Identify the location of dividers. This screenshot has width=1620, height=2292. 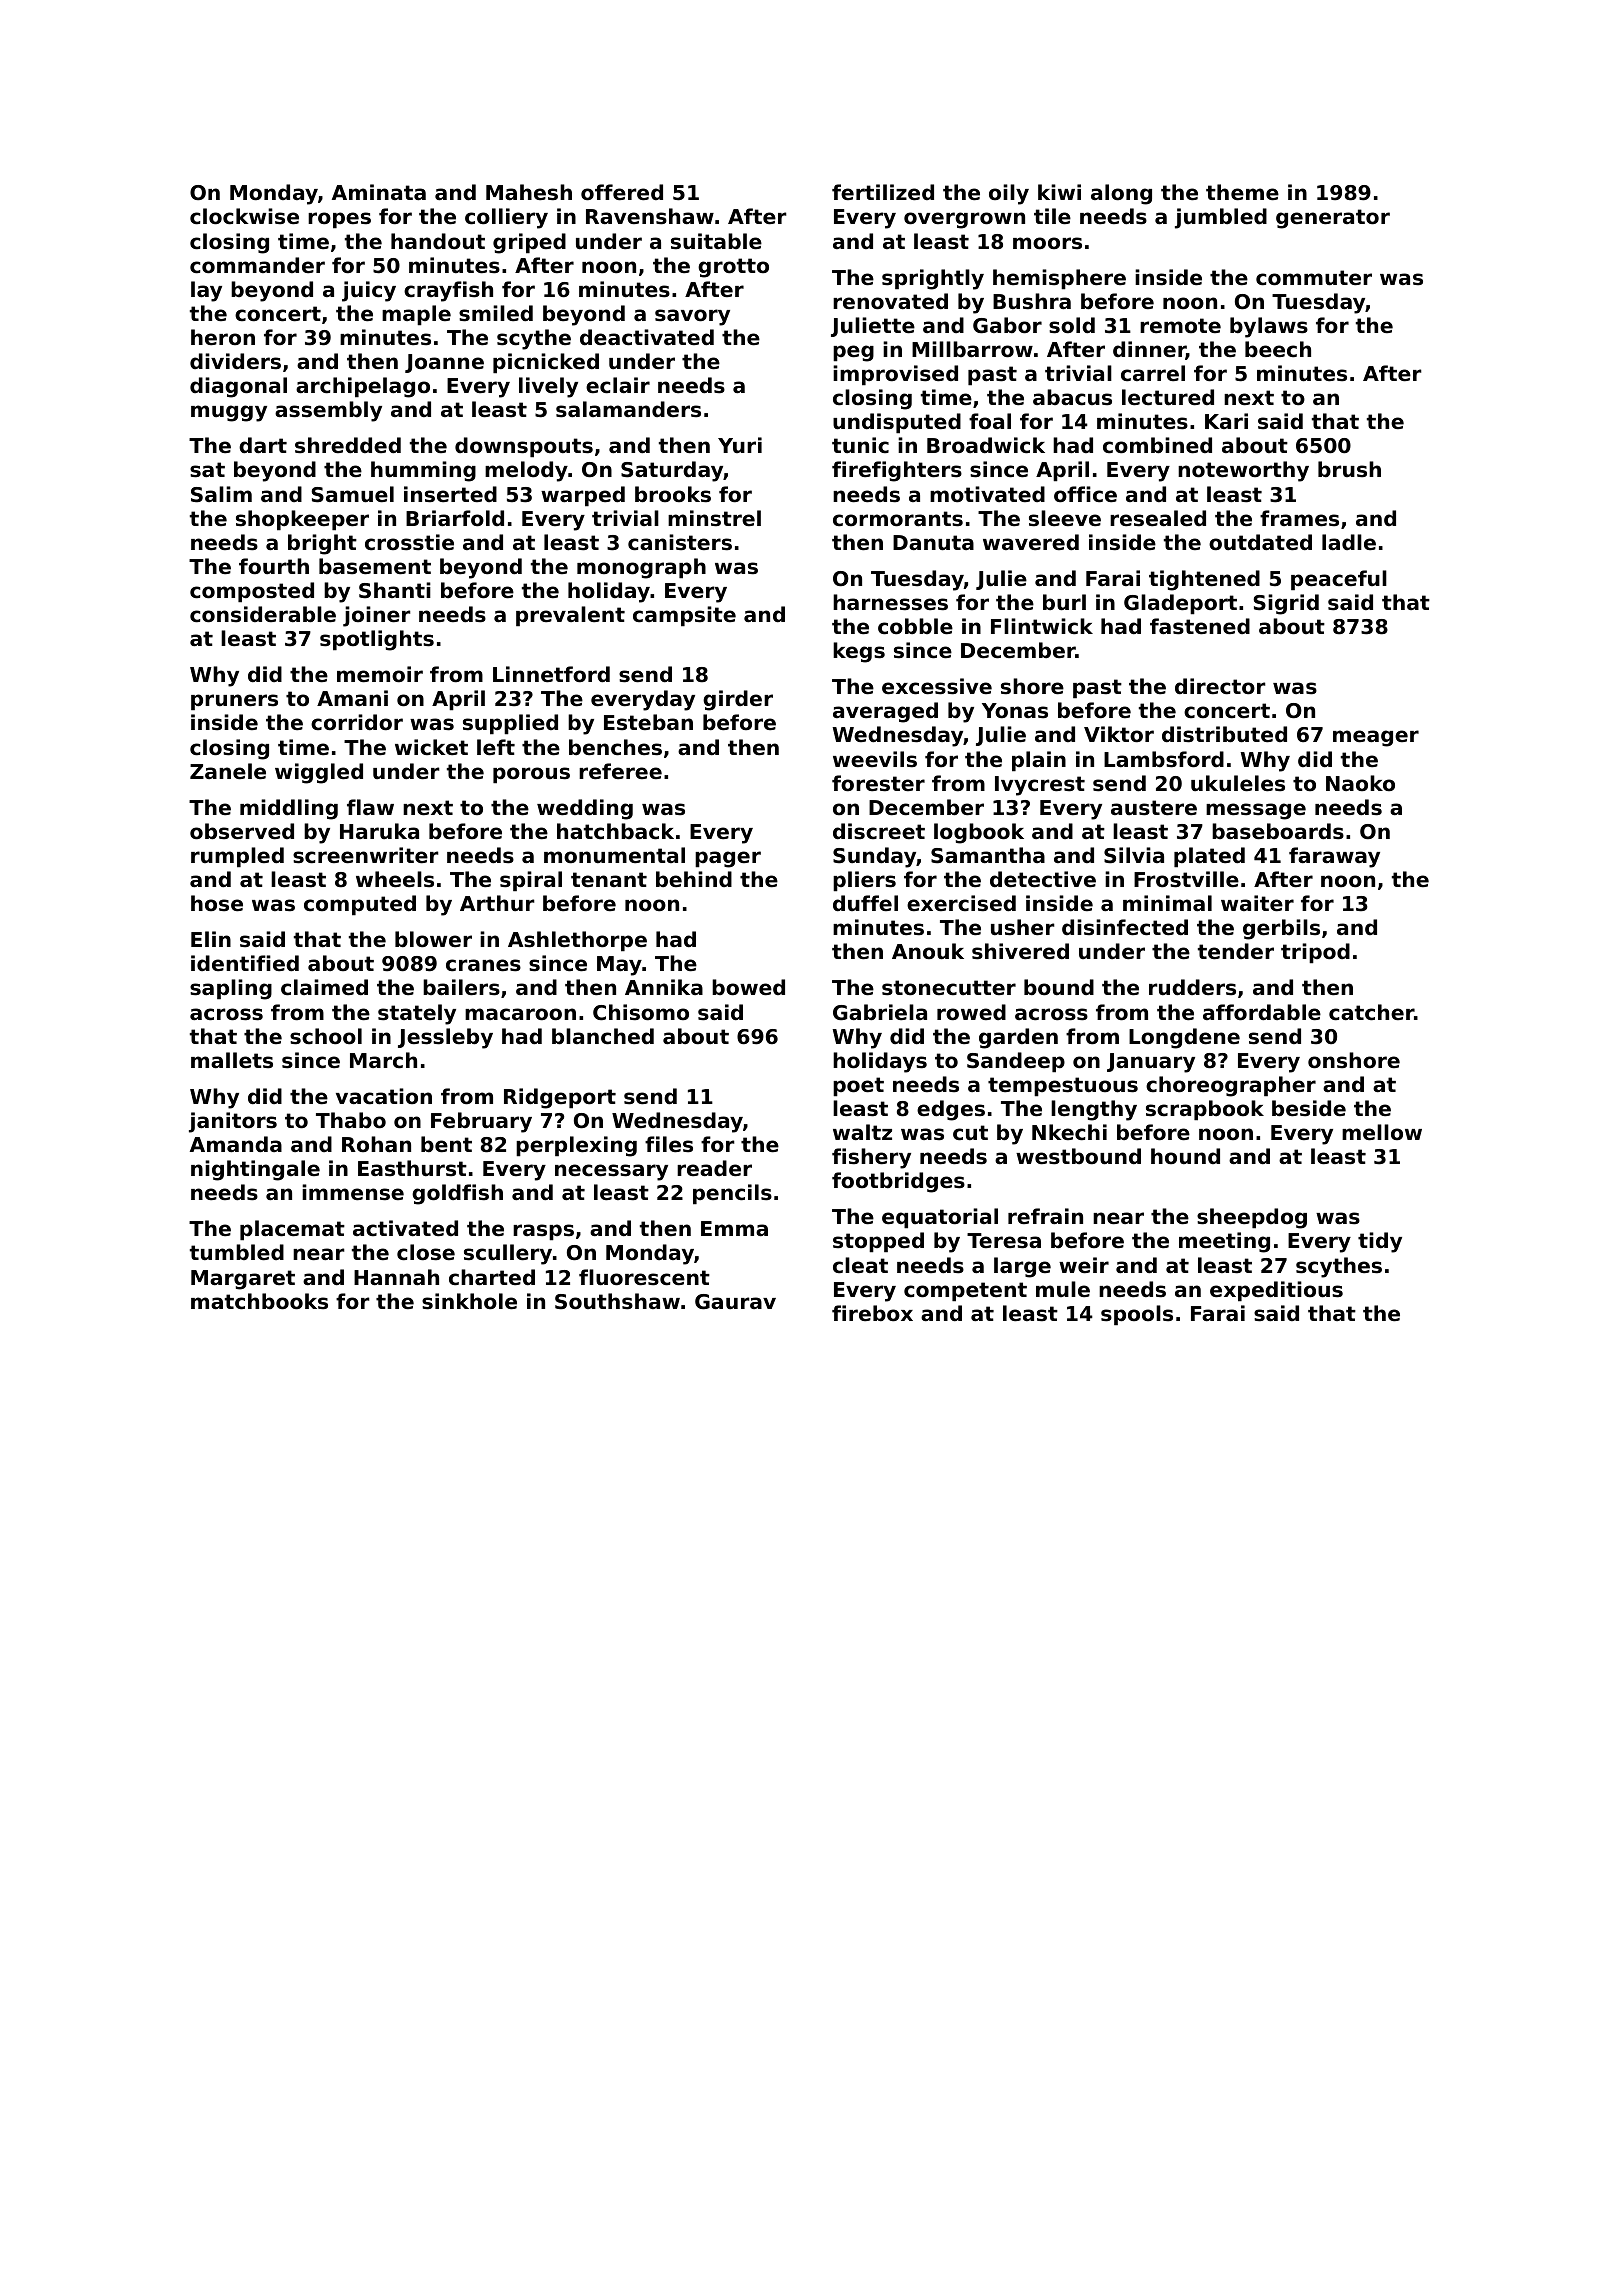
(235, 361).
